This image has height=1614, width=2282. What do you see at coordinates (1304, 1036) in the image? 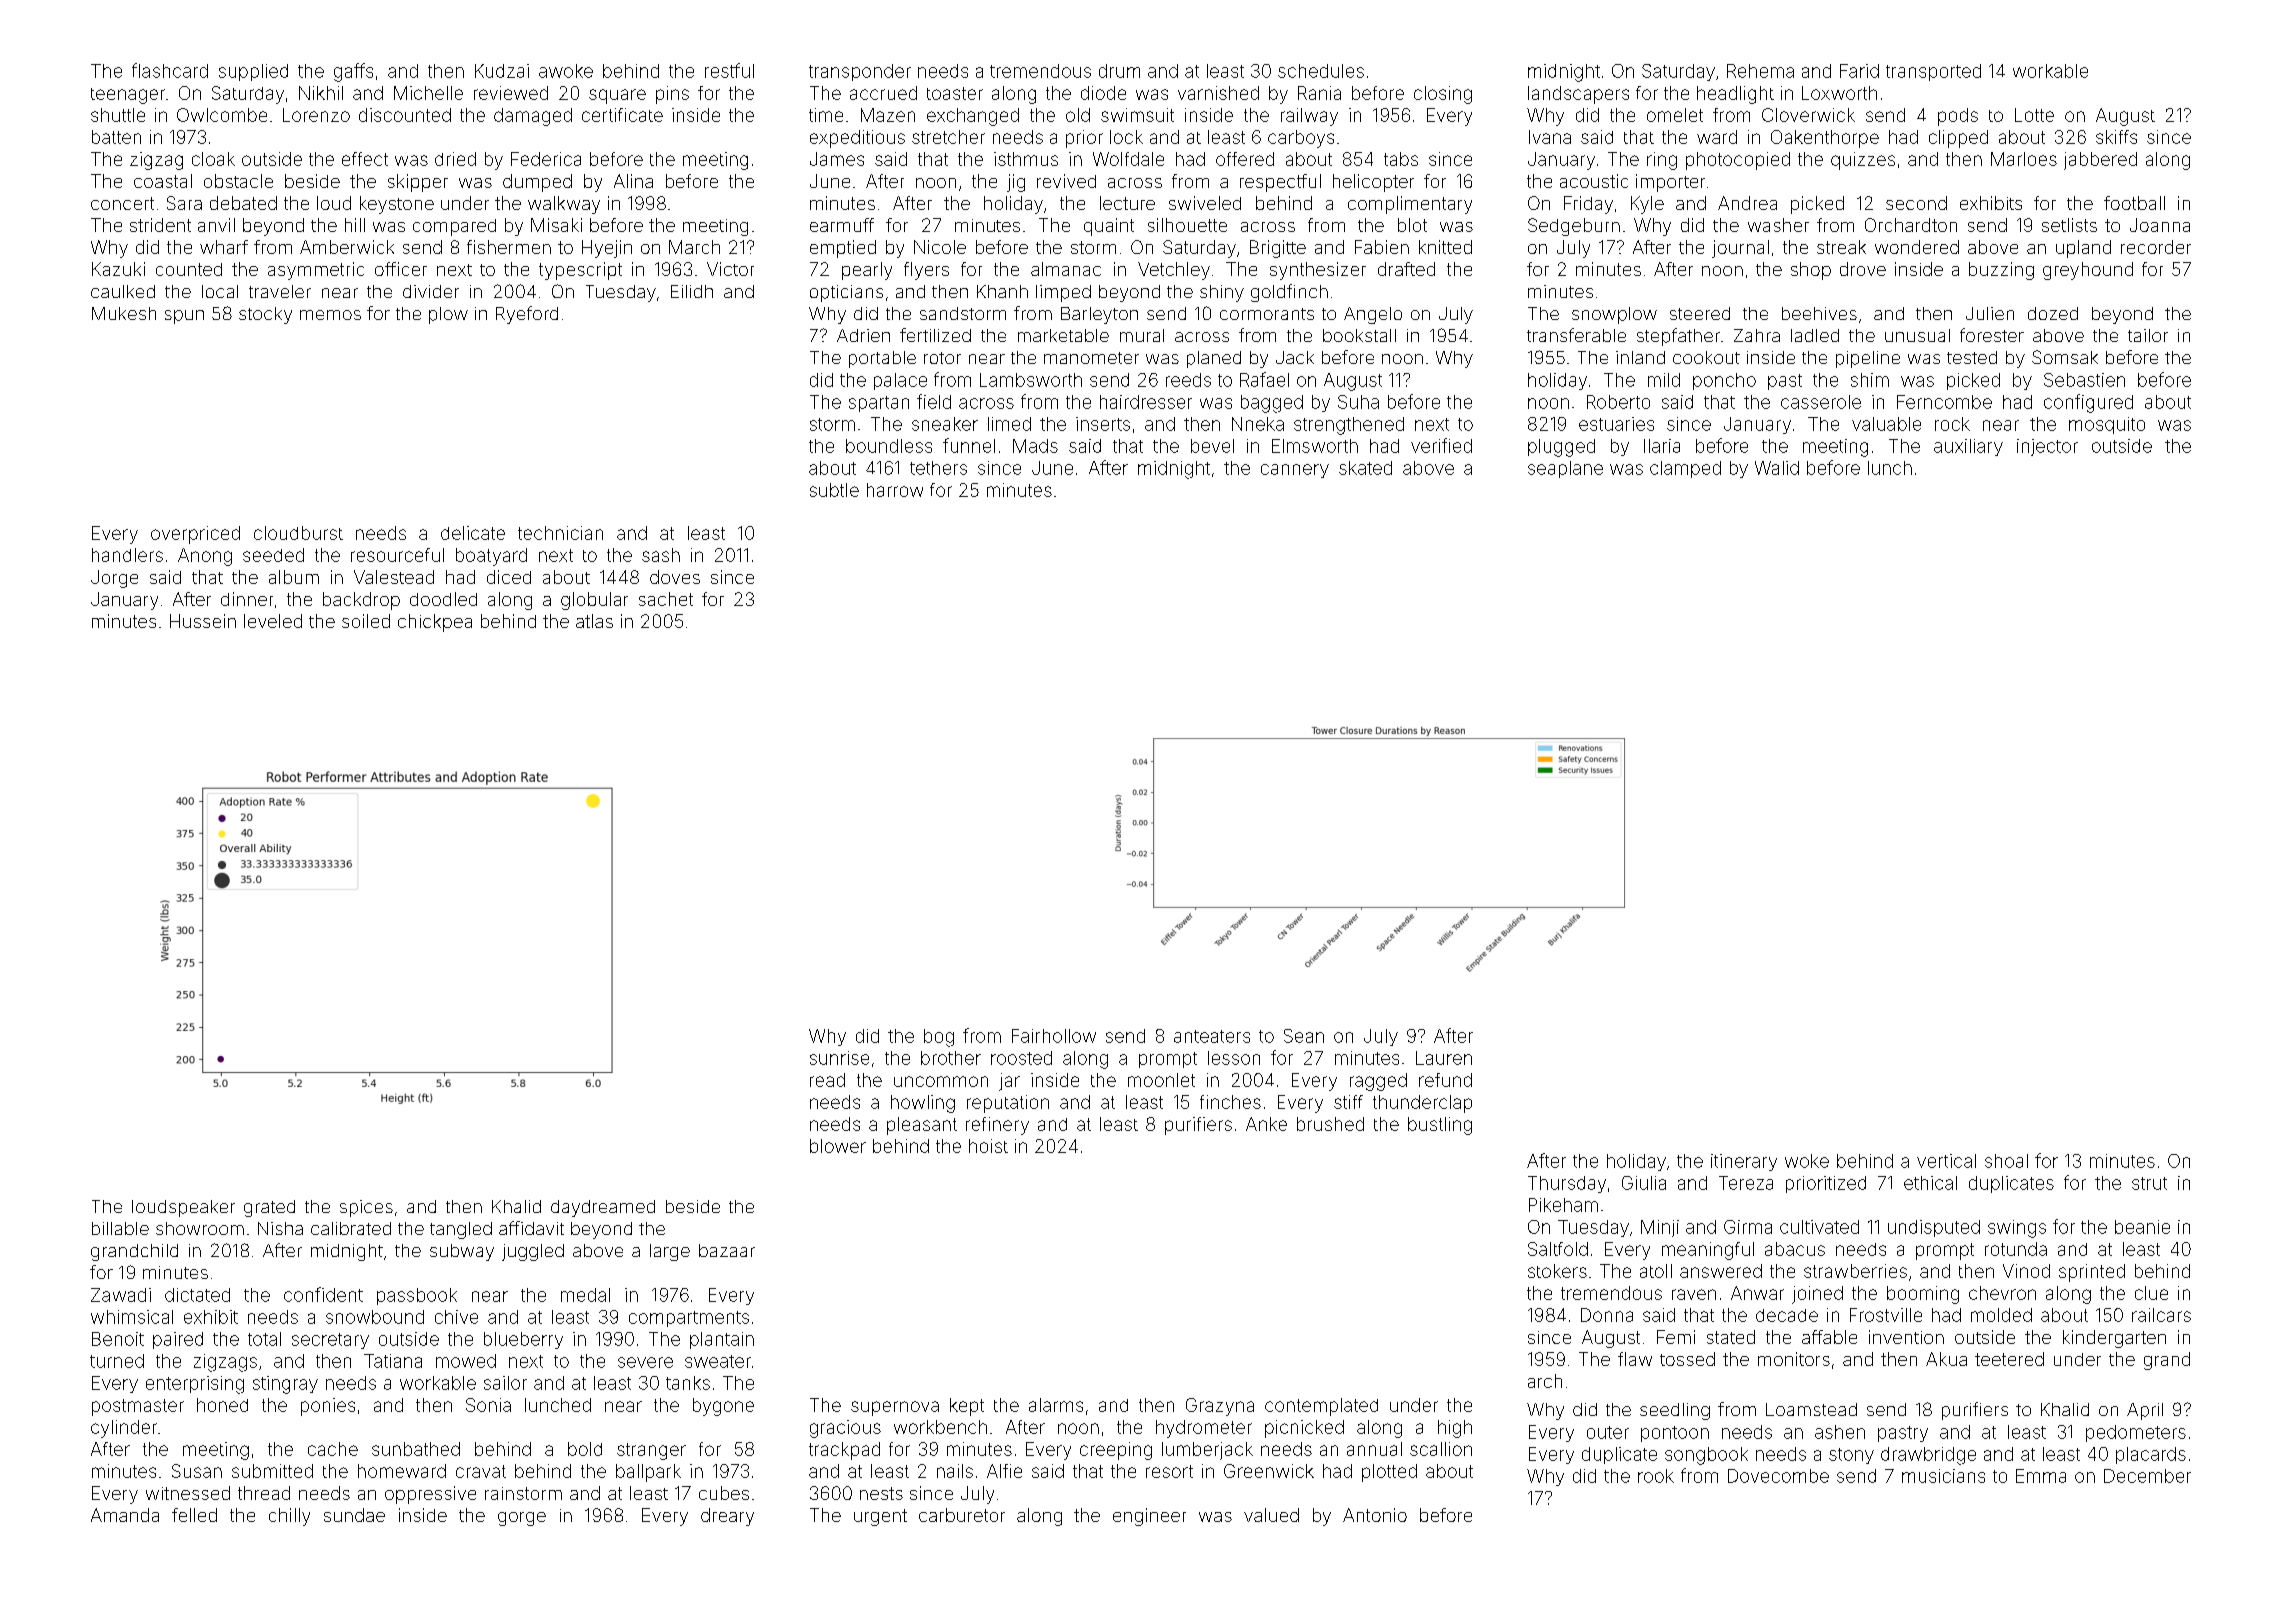
I see `Sean` at bounding box center [1304, 1036].
